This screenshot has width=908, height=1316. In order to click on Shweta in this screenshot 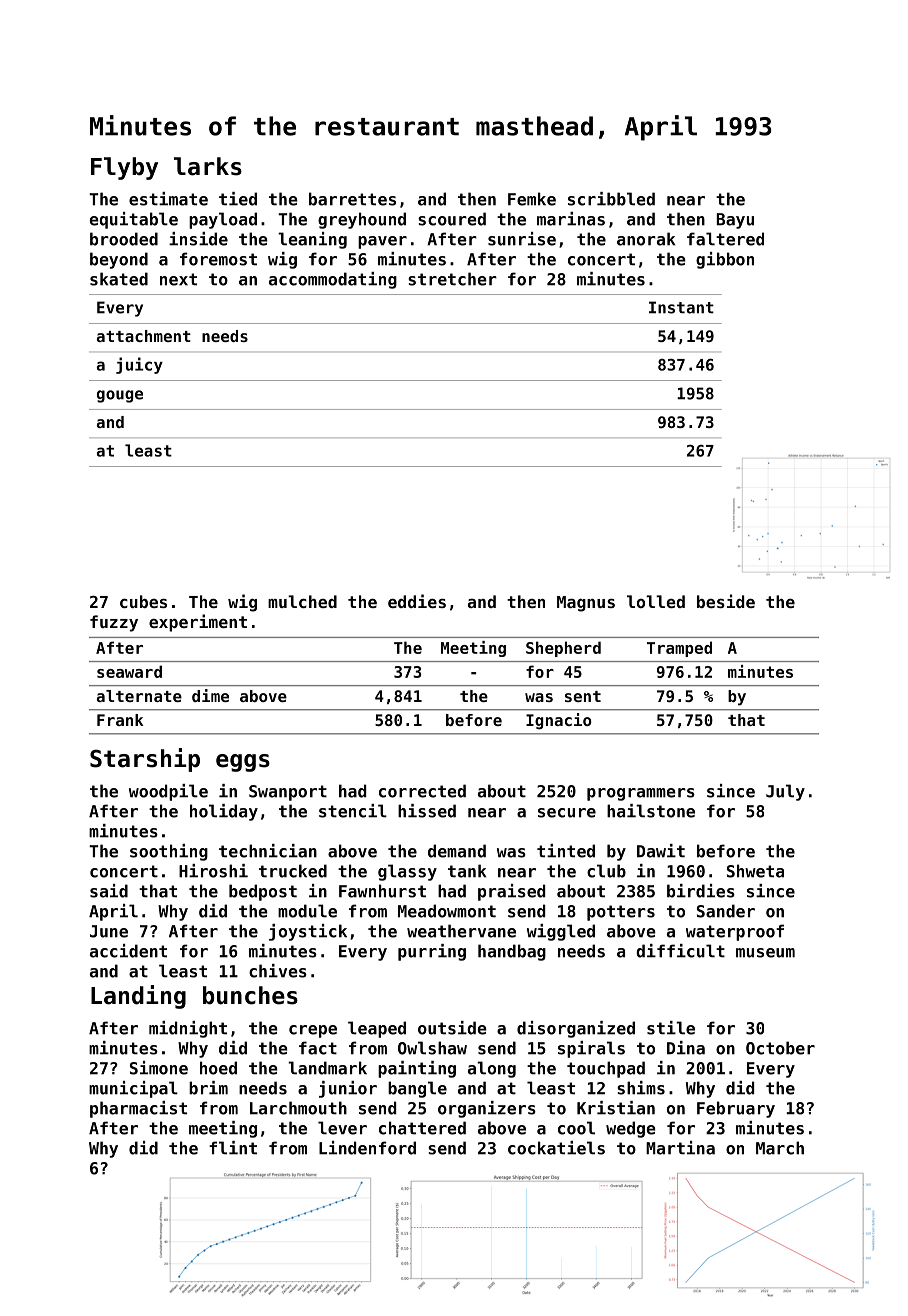, I will do `click(755, 871)`.
